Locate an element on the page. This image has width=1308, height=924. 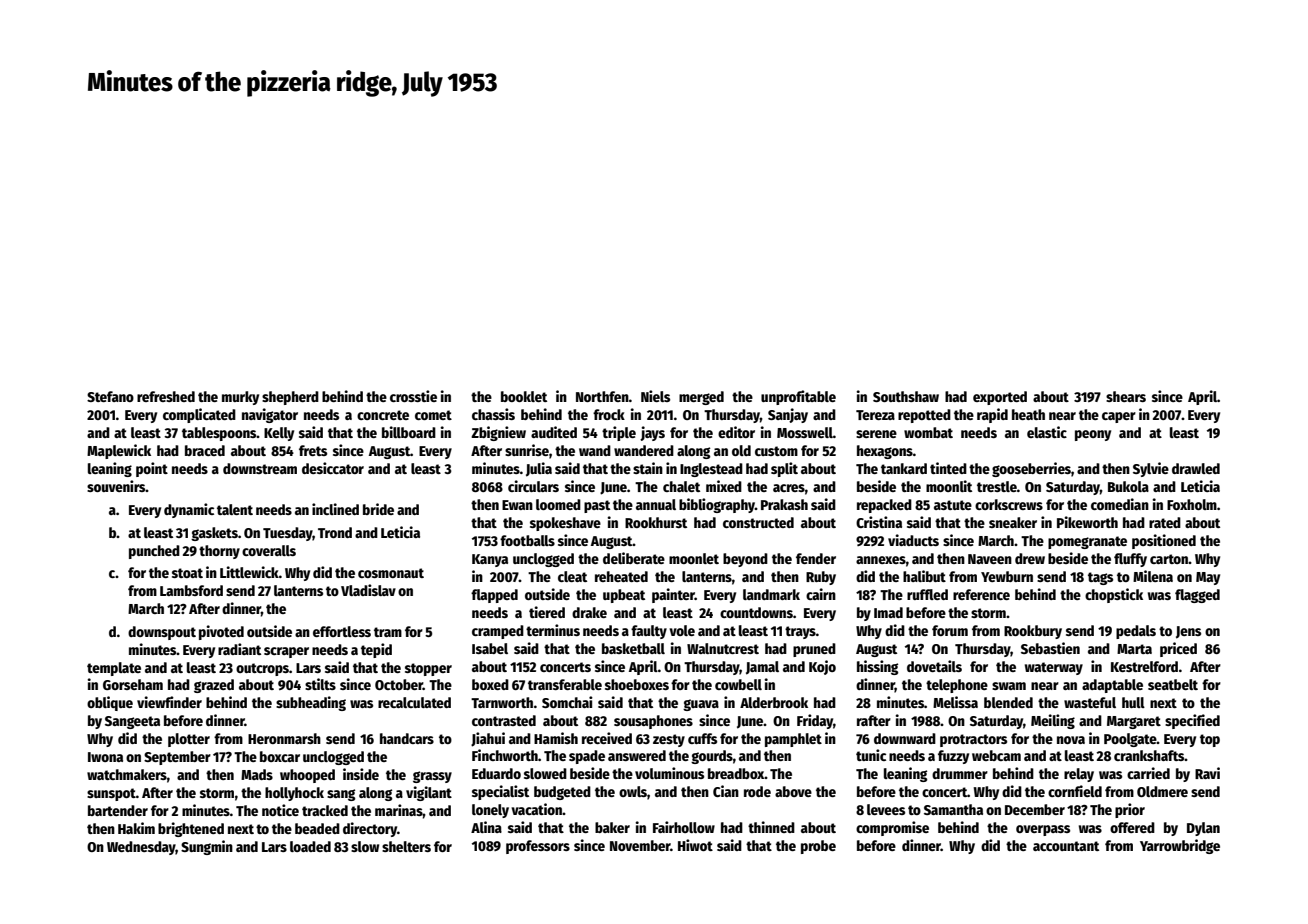
sunspot is located at coordinates (111, 794).
